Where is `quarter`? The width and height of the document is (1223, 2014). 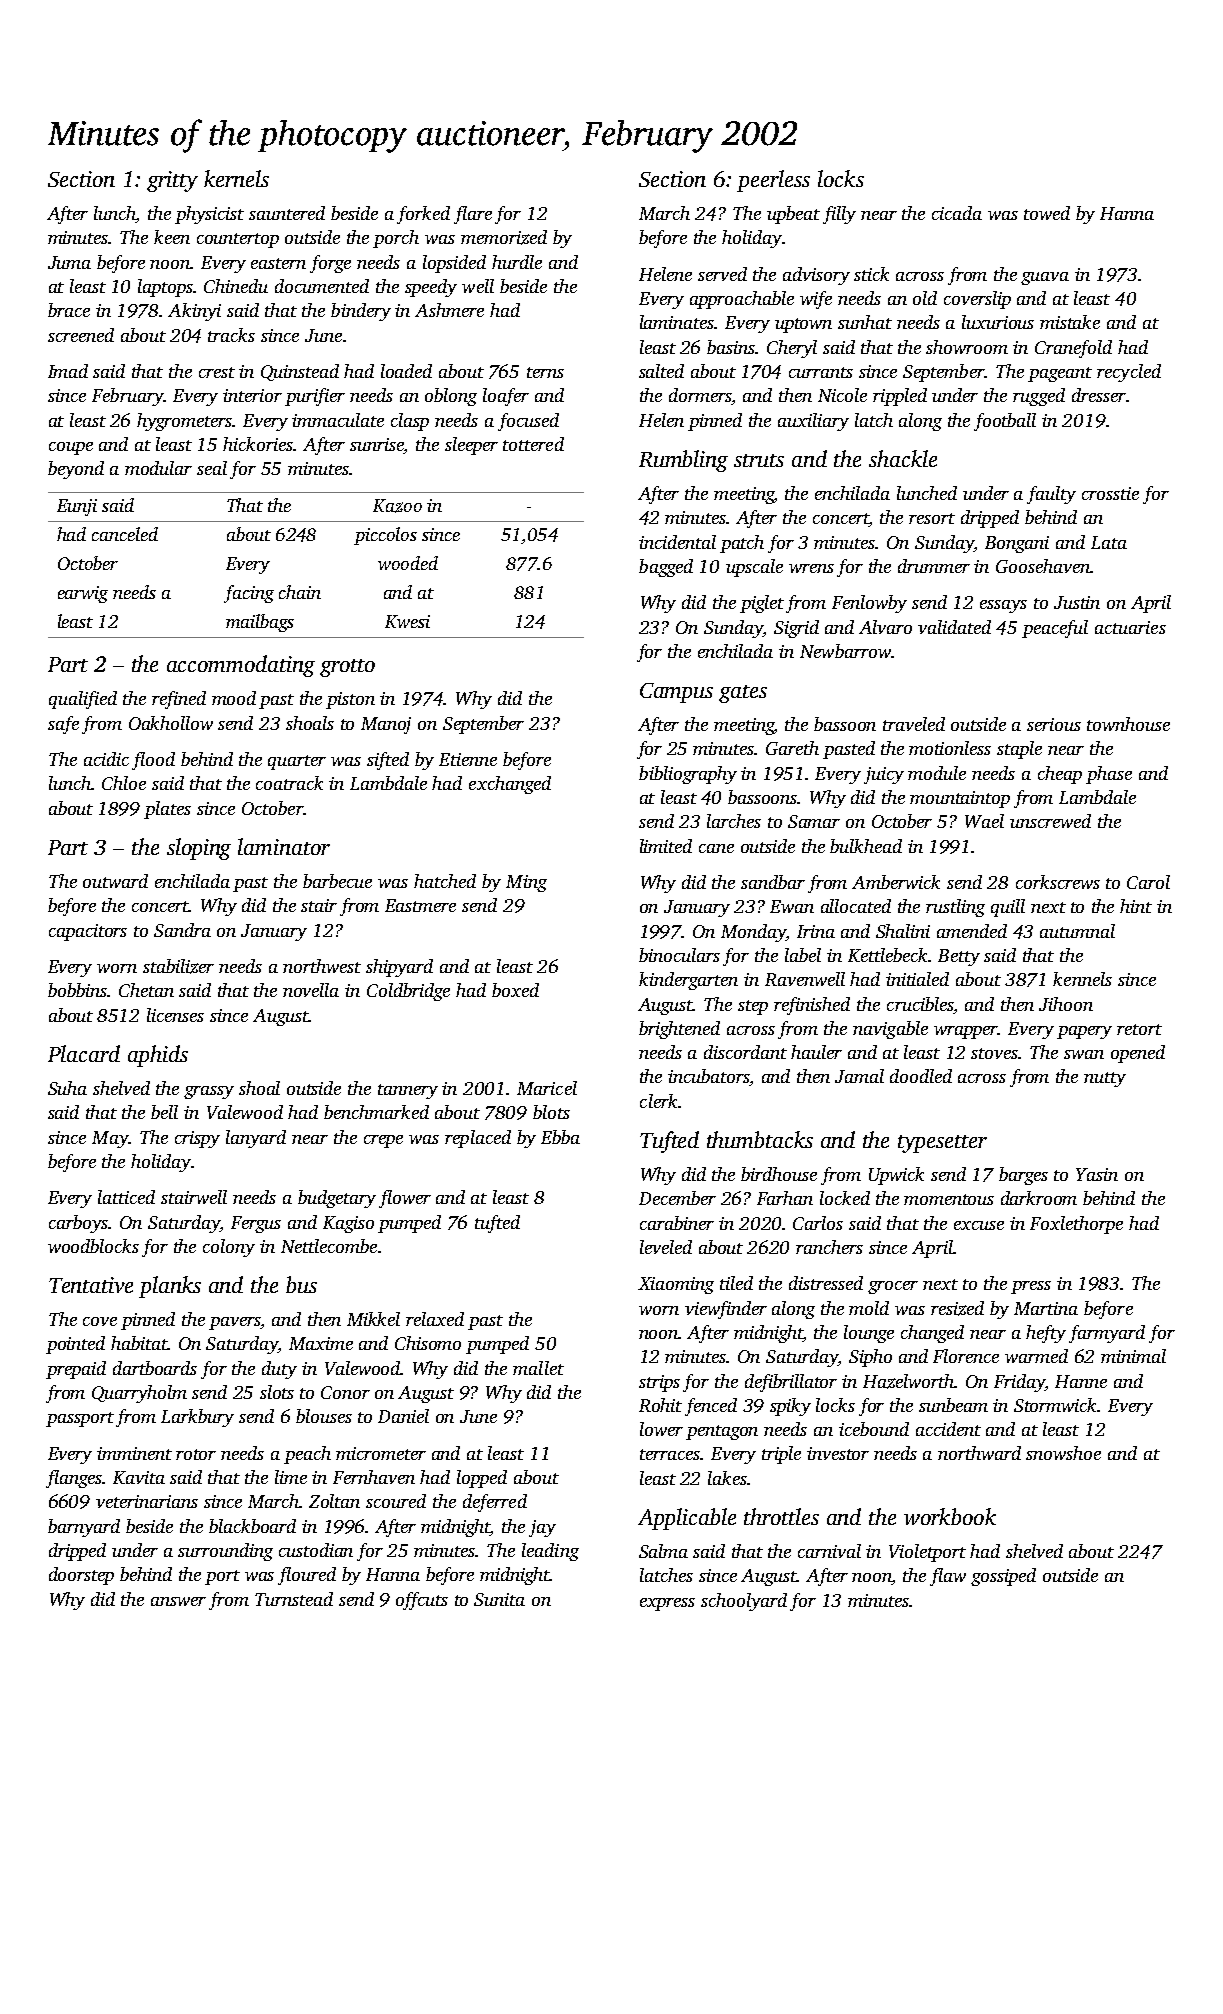 quarter is located at coordinates (297, 762).
